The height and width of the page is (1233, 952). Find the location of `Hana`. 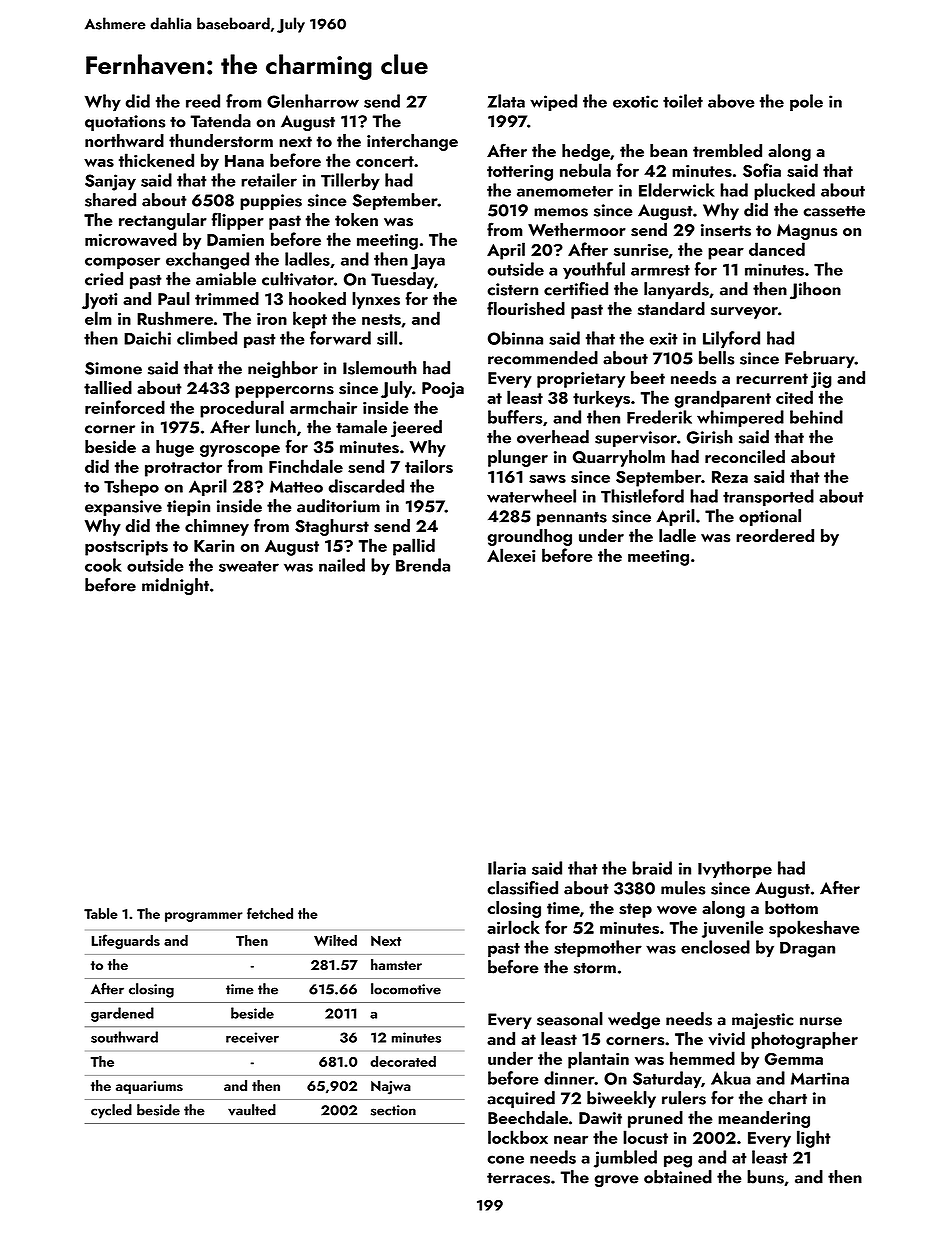

Hana is located at coordinates (244, 161).
